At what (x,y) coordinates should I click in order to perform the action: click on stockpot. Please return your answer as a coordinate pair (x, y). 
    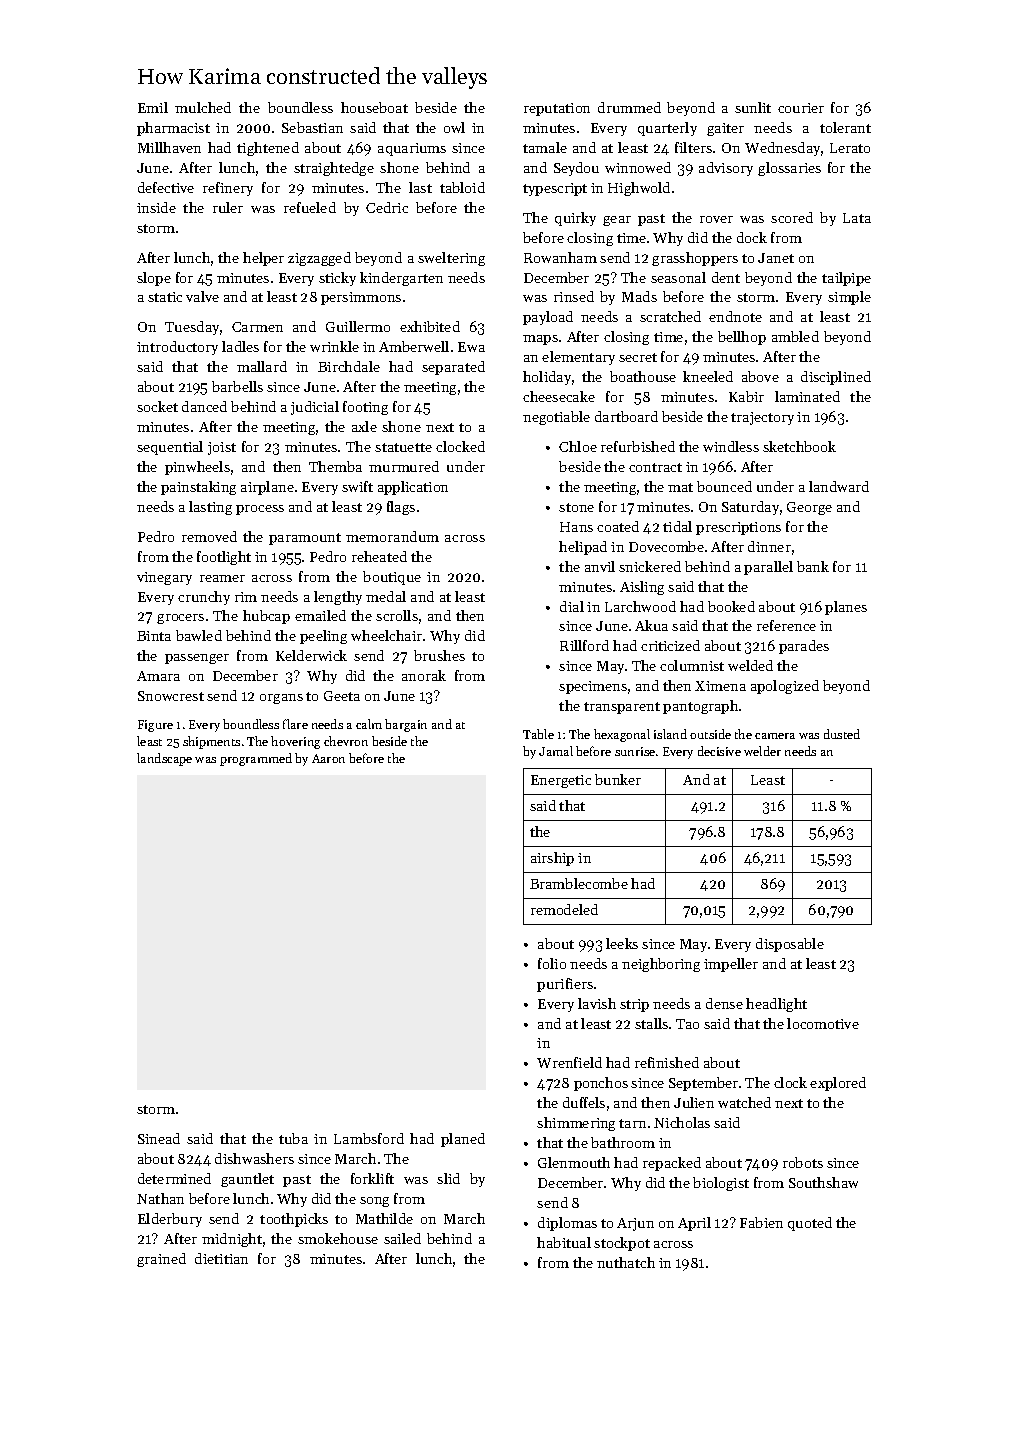
    Looking at the image, I should click on (622, 1244).
